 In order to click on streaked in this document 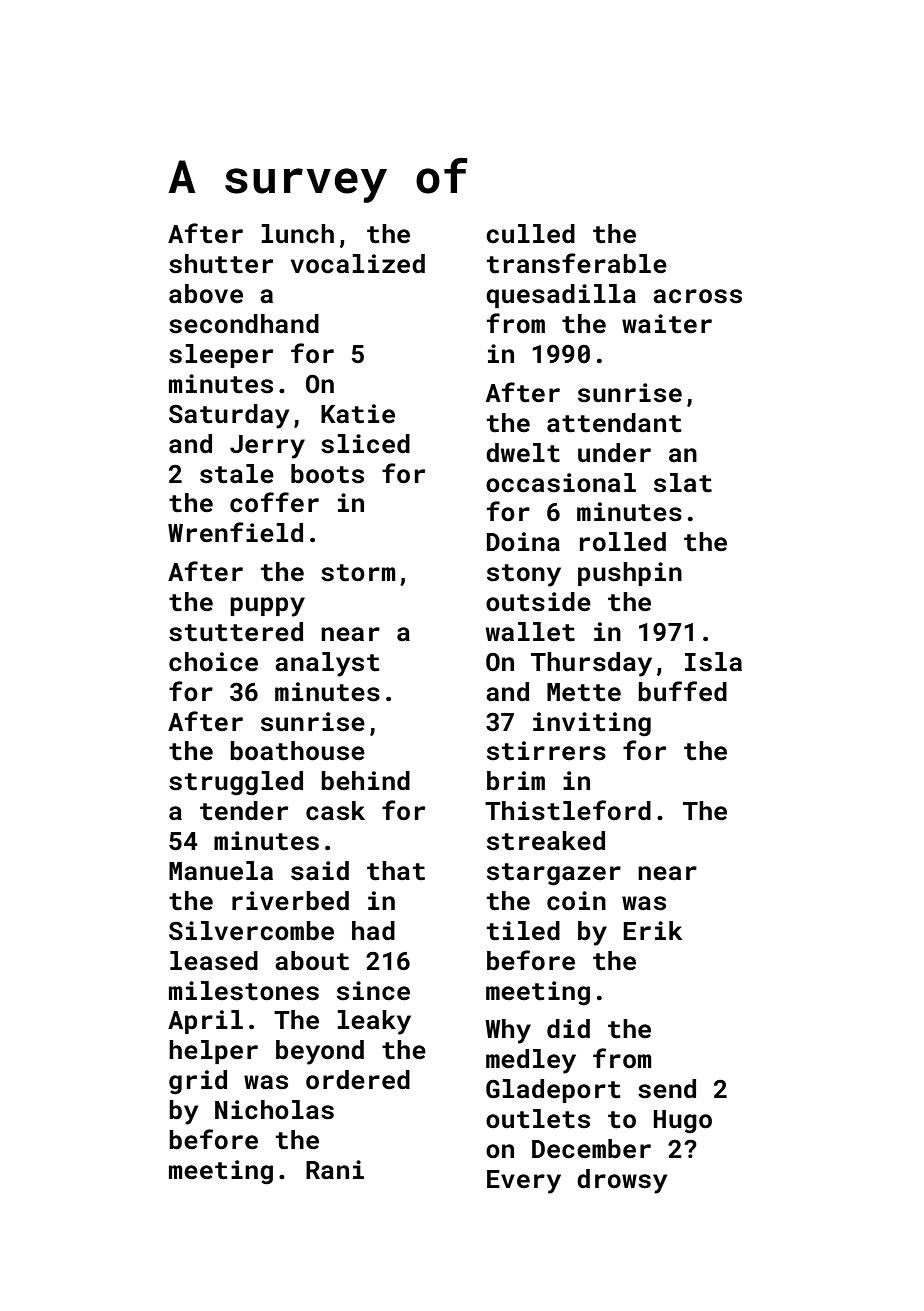, I will do `click(546, 841)`.
